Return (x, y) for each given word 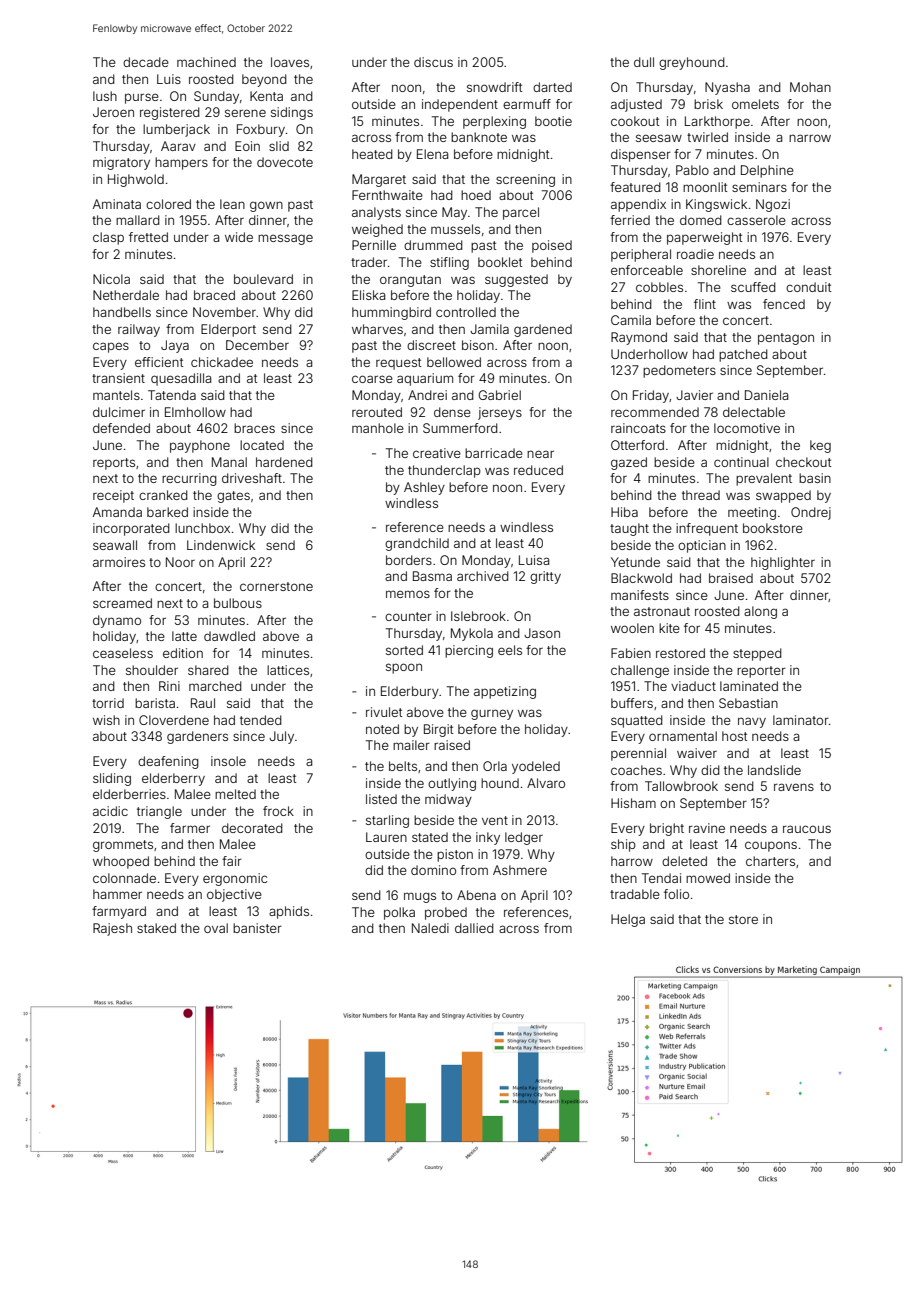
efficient (159, 362)
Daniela (766, 395)
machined (206, 62)
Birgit (438, 730)
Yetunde (635, 562)
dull (644, 62)
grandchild (417, 544)
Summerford (460, 428)
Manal (229, 462)
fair (232, 861)
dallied (474, 928)
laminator (801, 720)
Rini (169, 686)
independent (460, 105)
